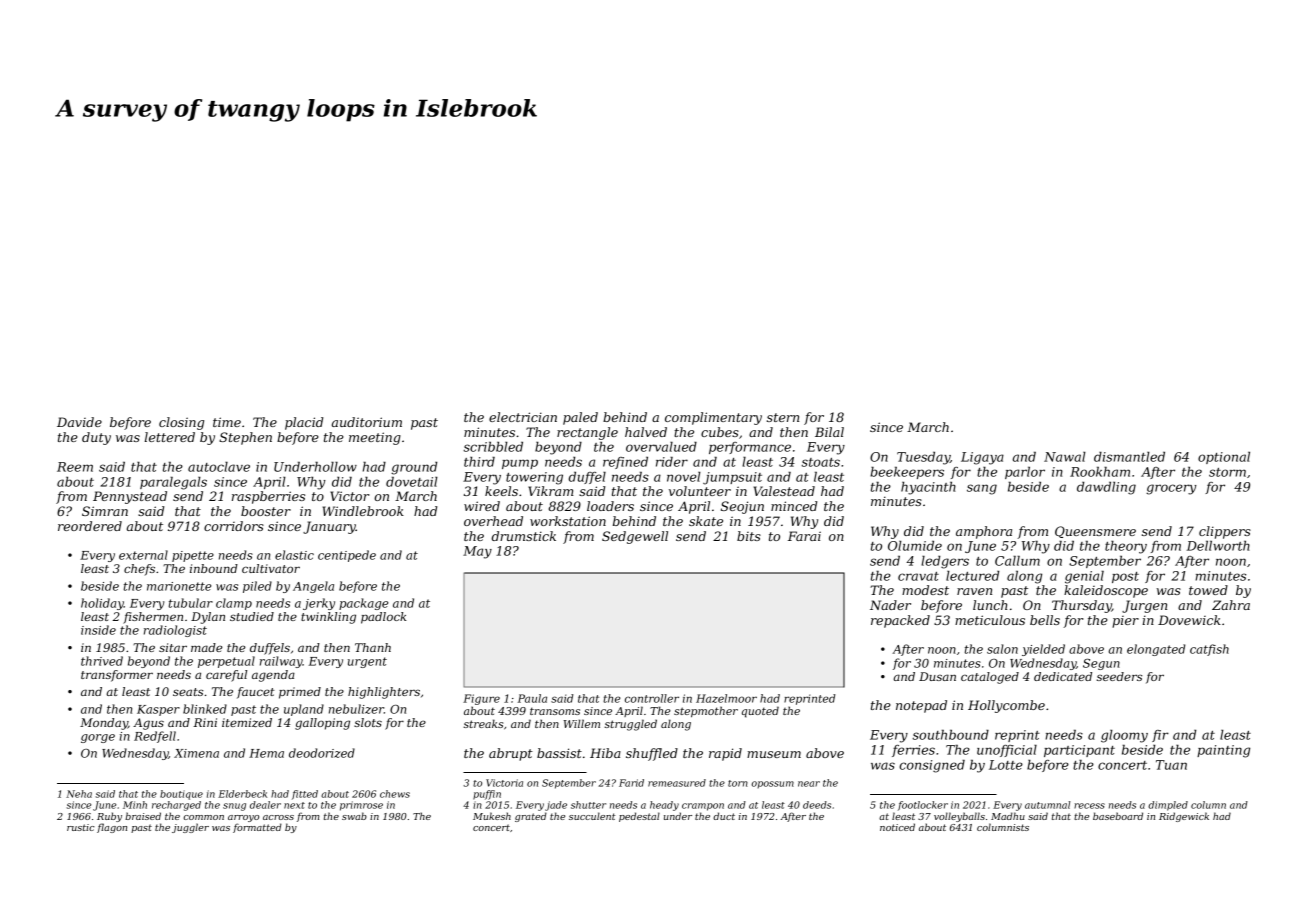 The image size is (1308, 924). What do you see at coordinates (774, 754) in the page?
I see `museum` at bounding box center [774, 754].
